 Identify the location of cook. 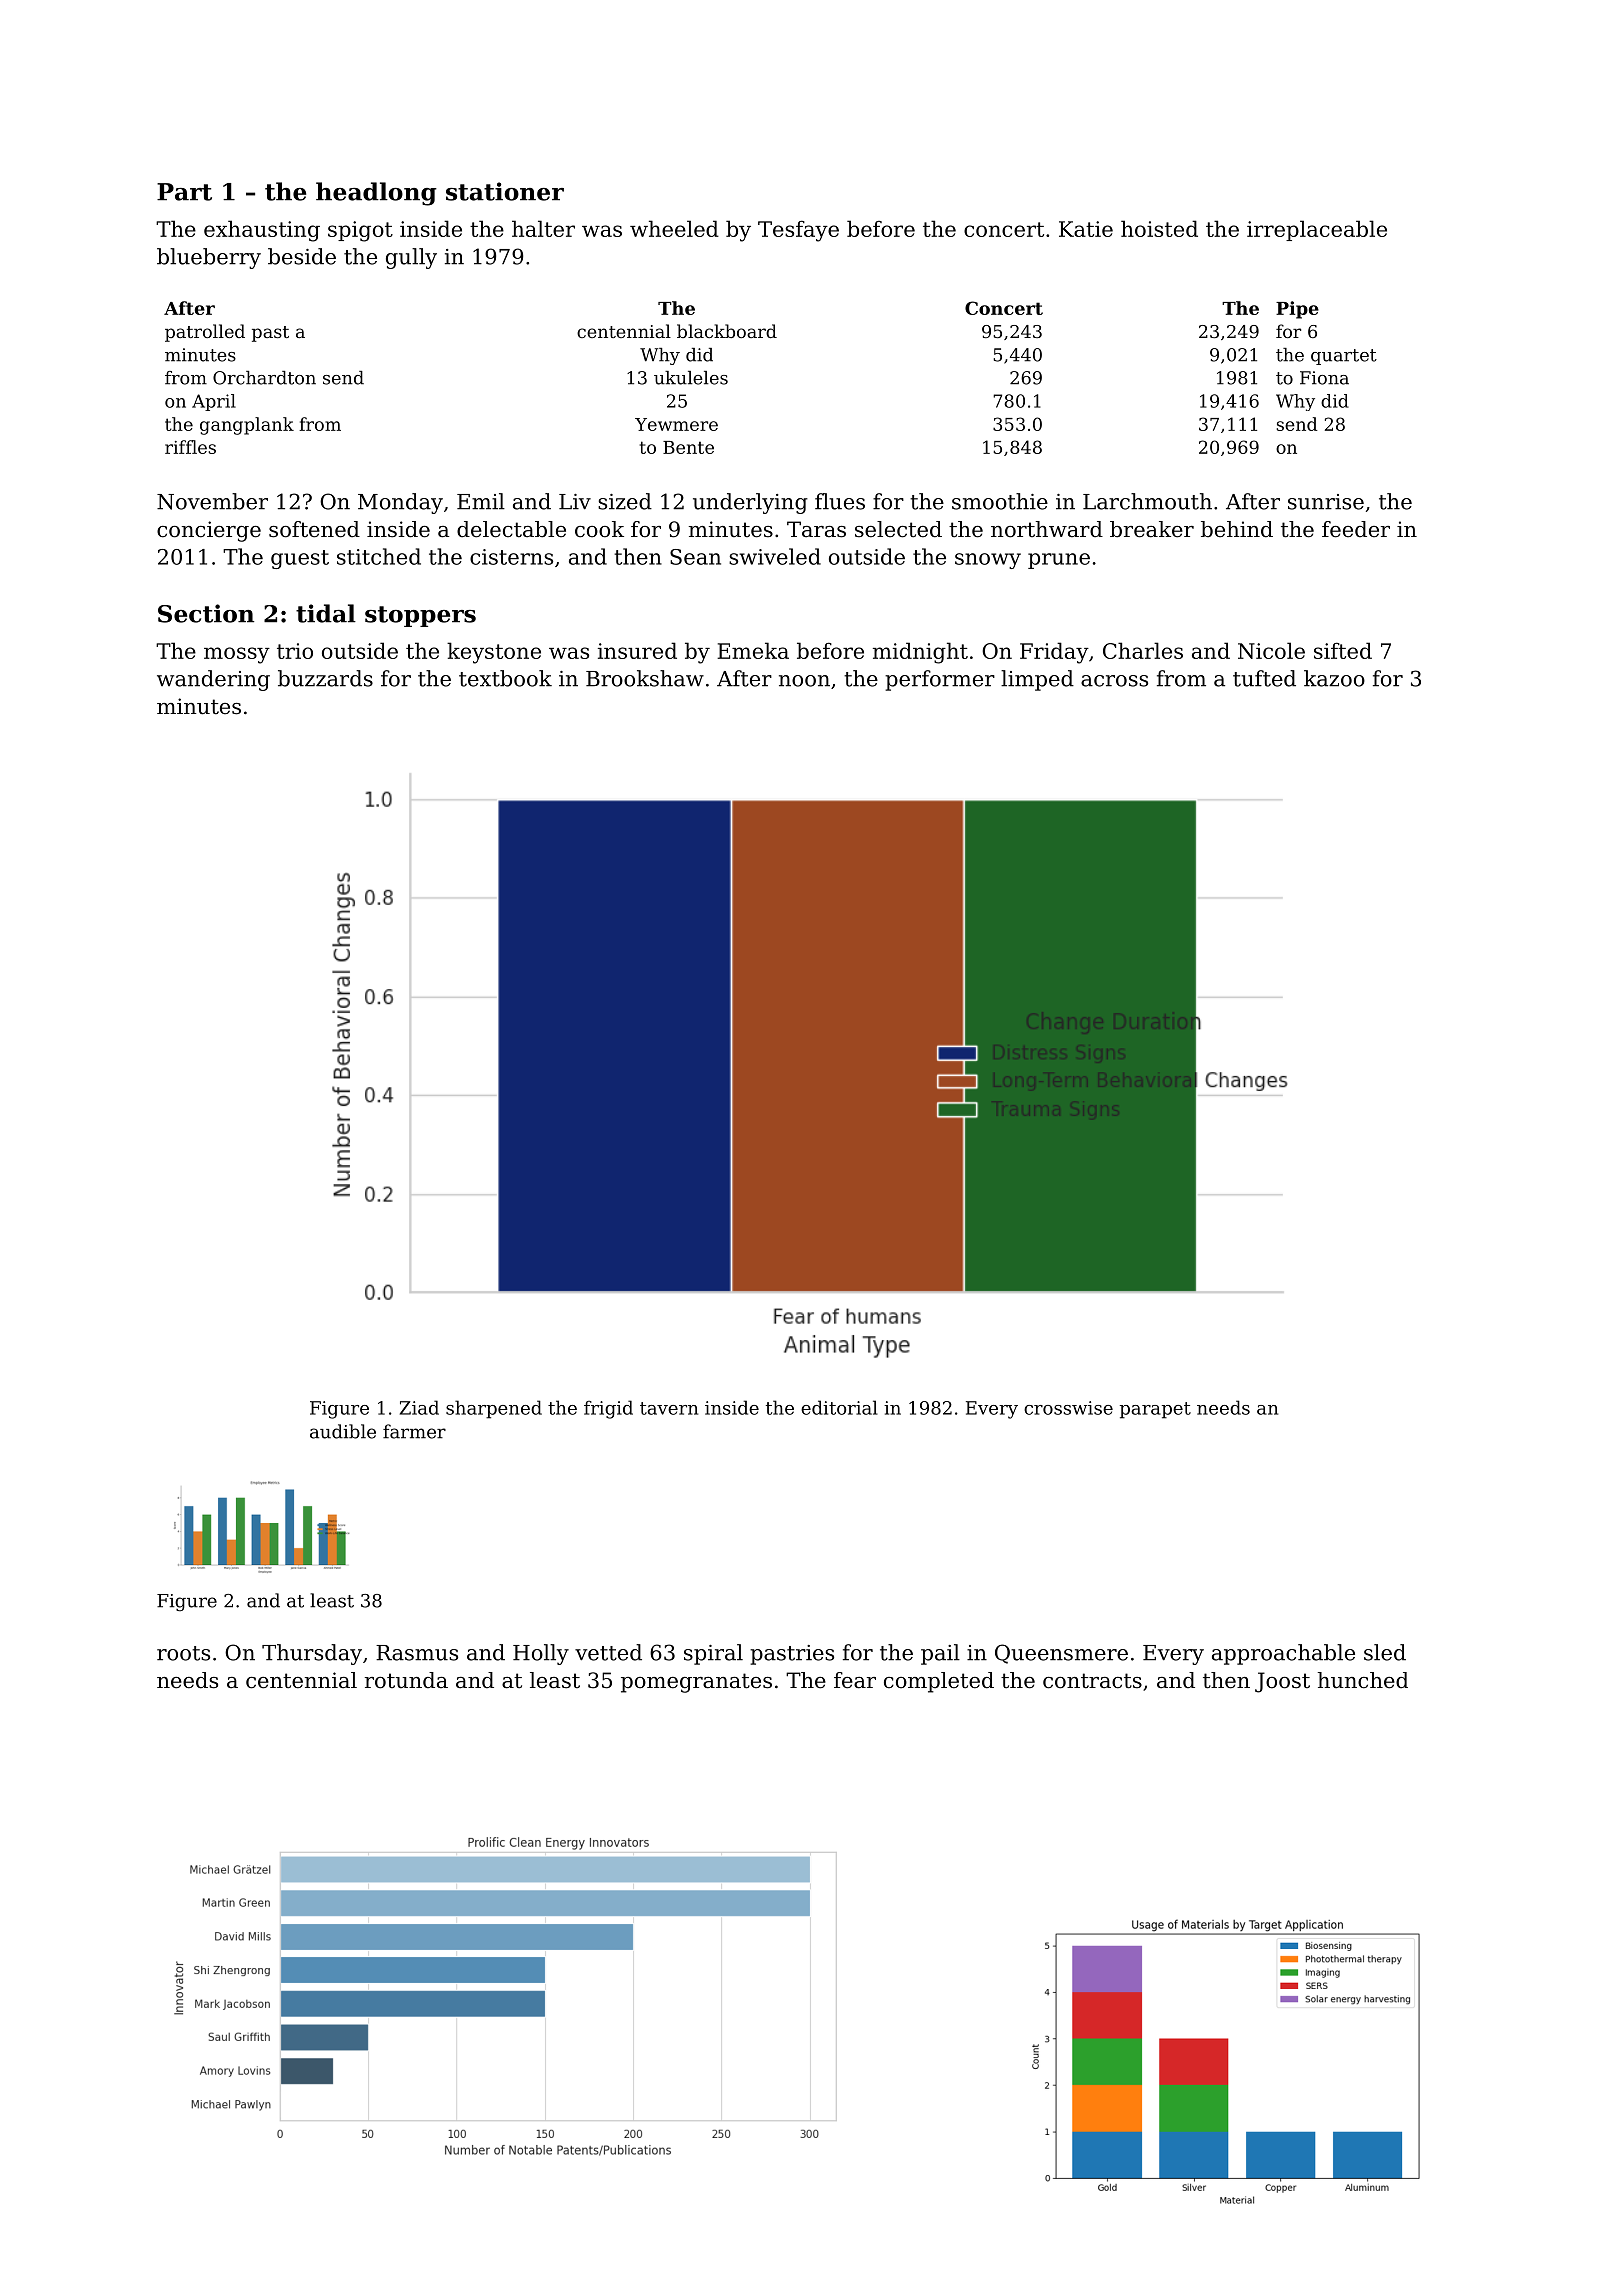
(599, 529).
